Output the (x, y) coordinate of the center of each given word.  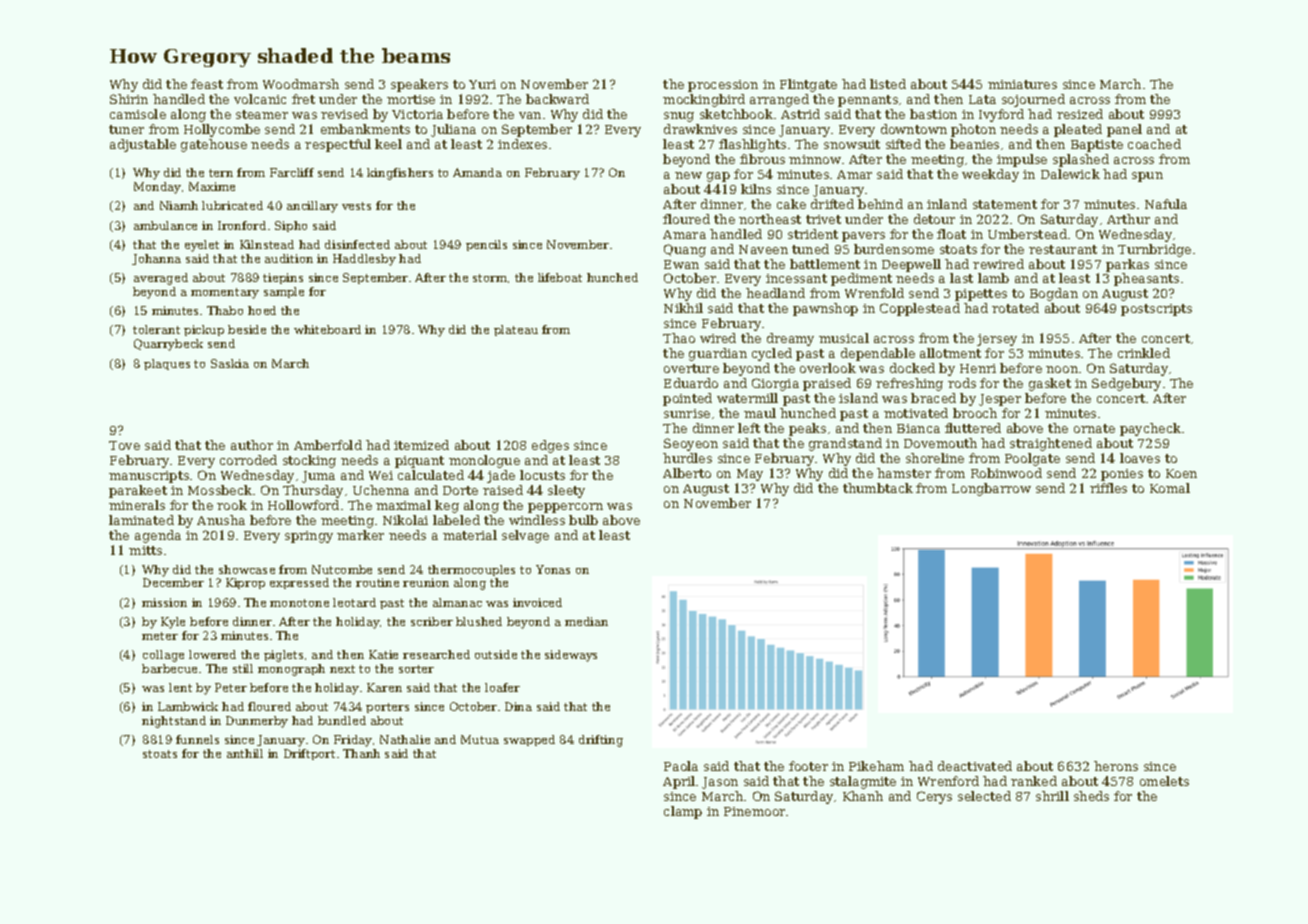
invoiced (537, 602)
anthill (245, 753)
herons (1116, 766)
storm (490, 278)
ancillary (312, 207)
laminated (141, 520)
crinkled (1144, 353)
